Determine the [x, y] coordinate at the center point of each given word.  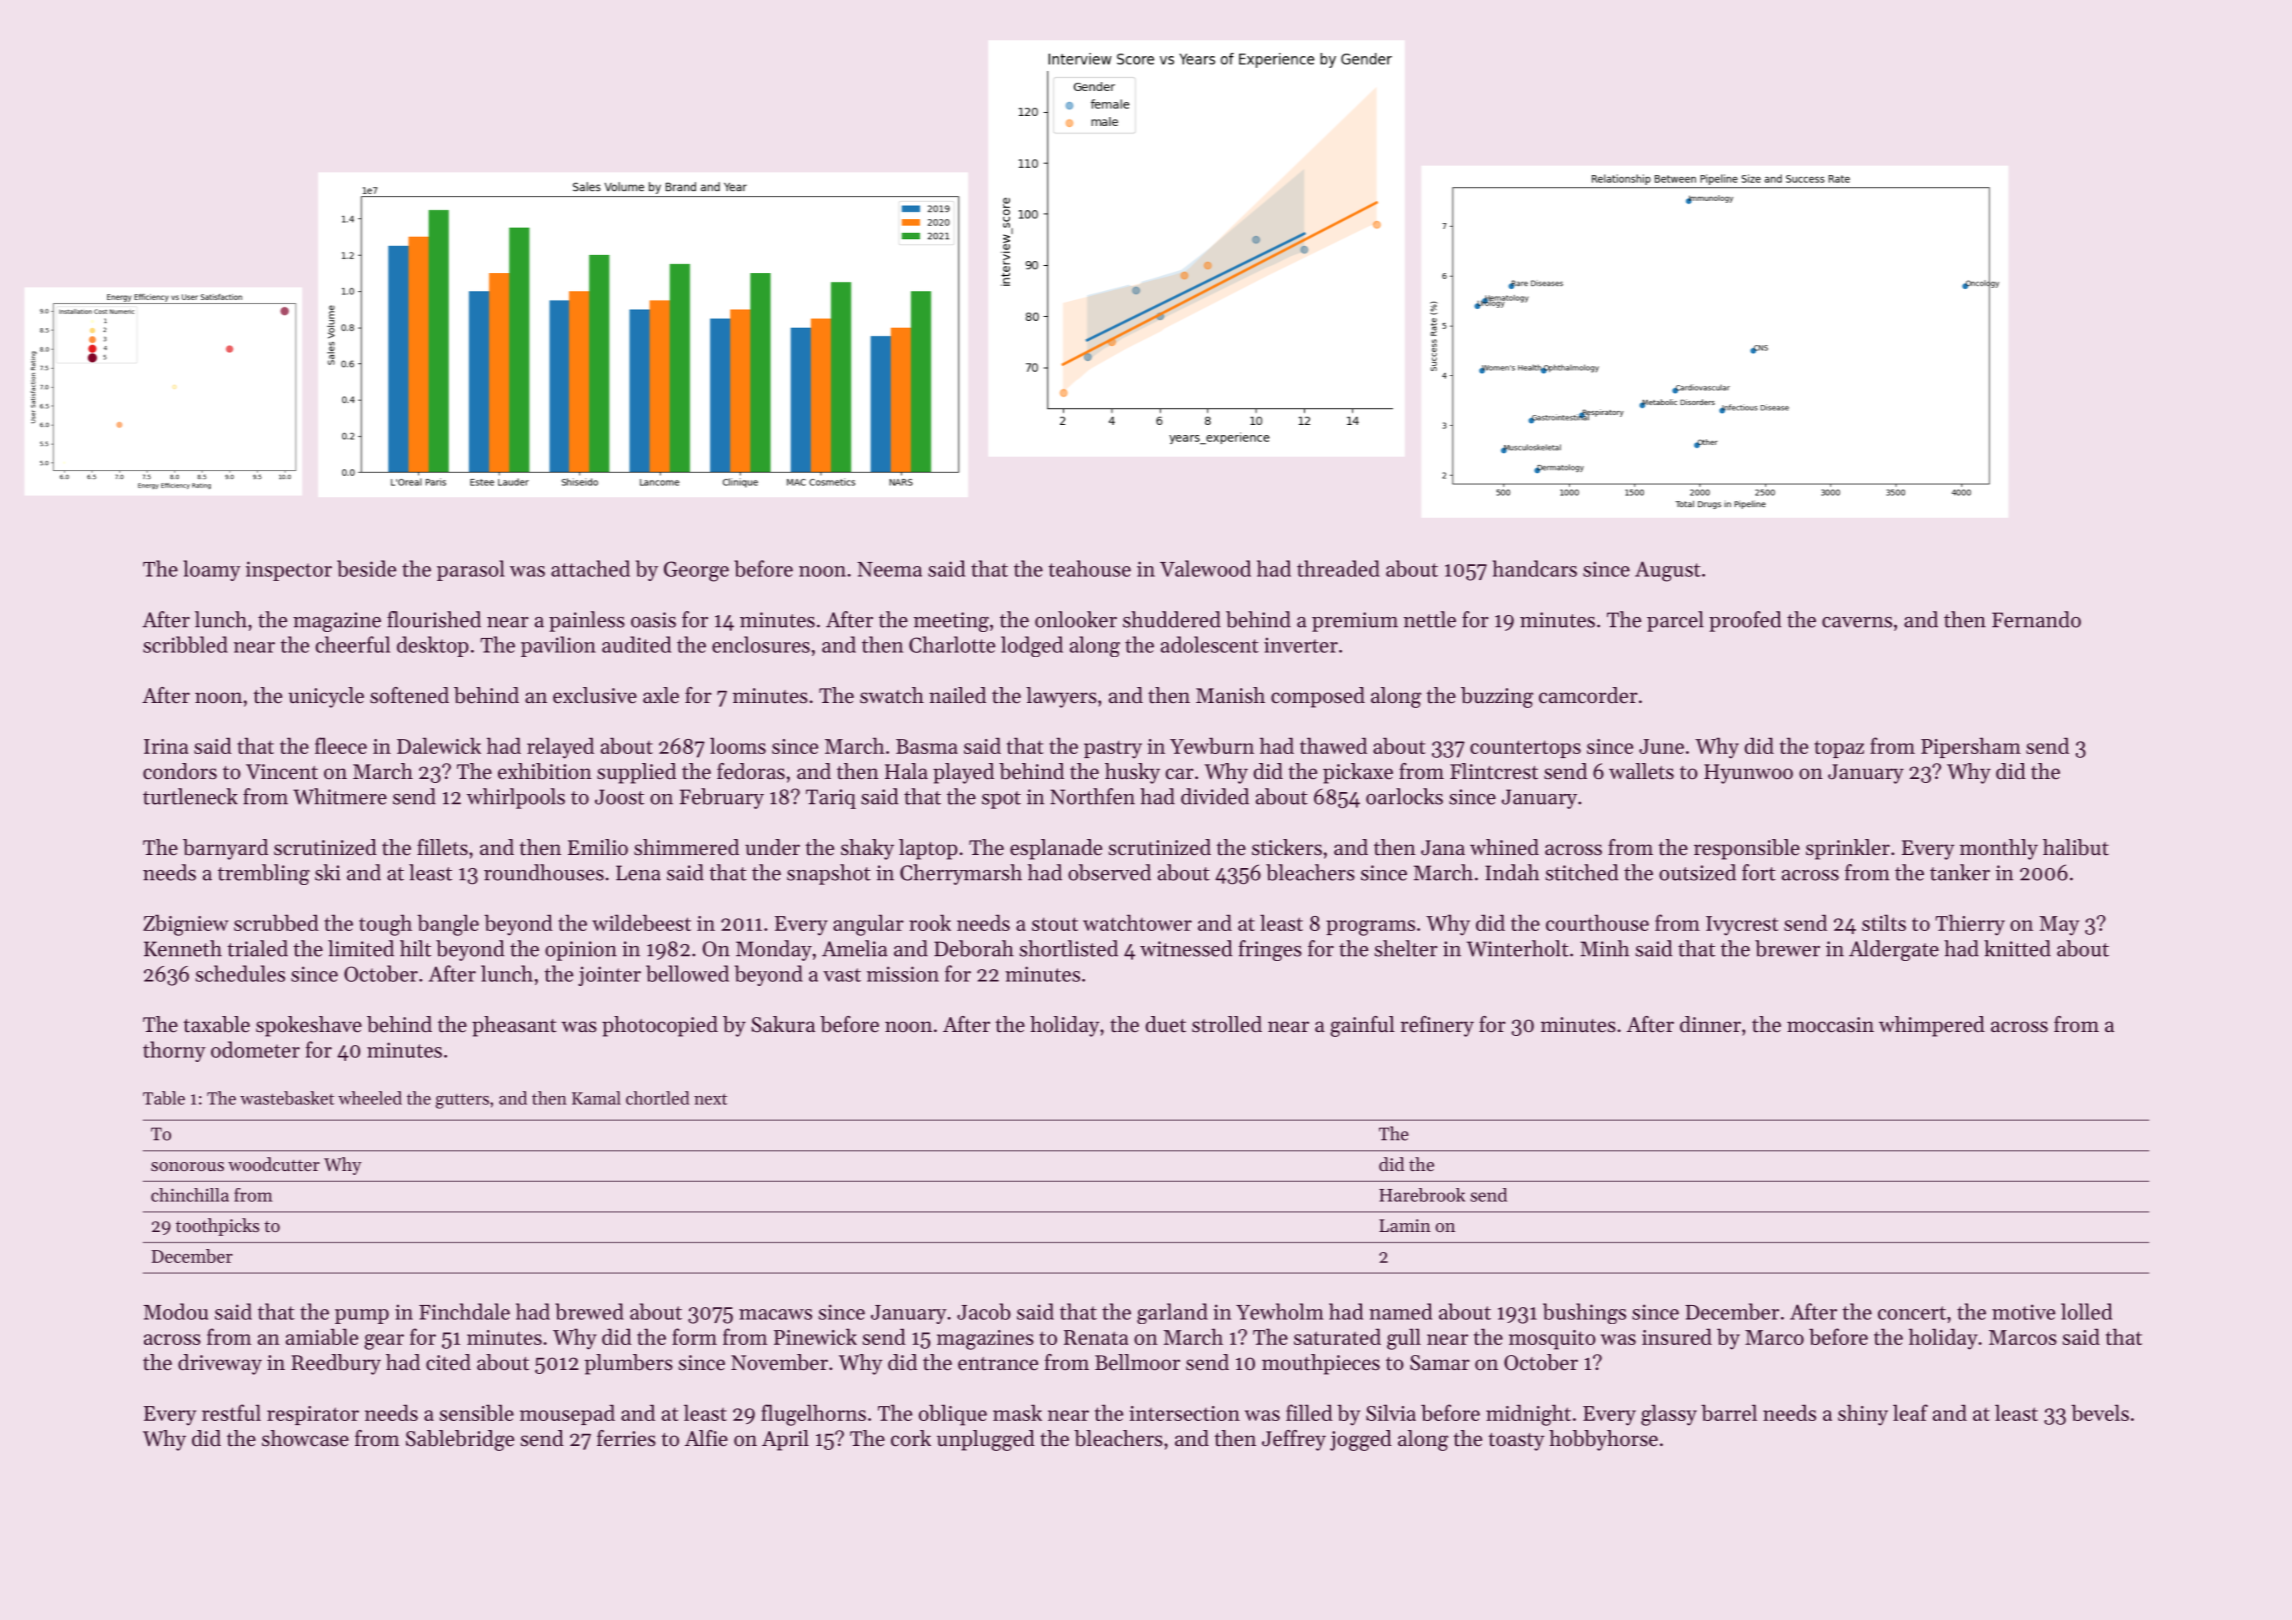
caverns [1857, 622]
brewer [1787, 948]
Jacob [984, 1311]
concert [1912, 1313]
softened [409, 695]
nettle [1430, 619]
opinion [581, 951]
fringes [1270, 950]
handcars [1535, 568]
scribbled [185, 644]
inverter [1301, 645]
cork [911, 1438]
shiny [1863, 1415]
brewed [589, 1311]
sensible [477, 1412]
